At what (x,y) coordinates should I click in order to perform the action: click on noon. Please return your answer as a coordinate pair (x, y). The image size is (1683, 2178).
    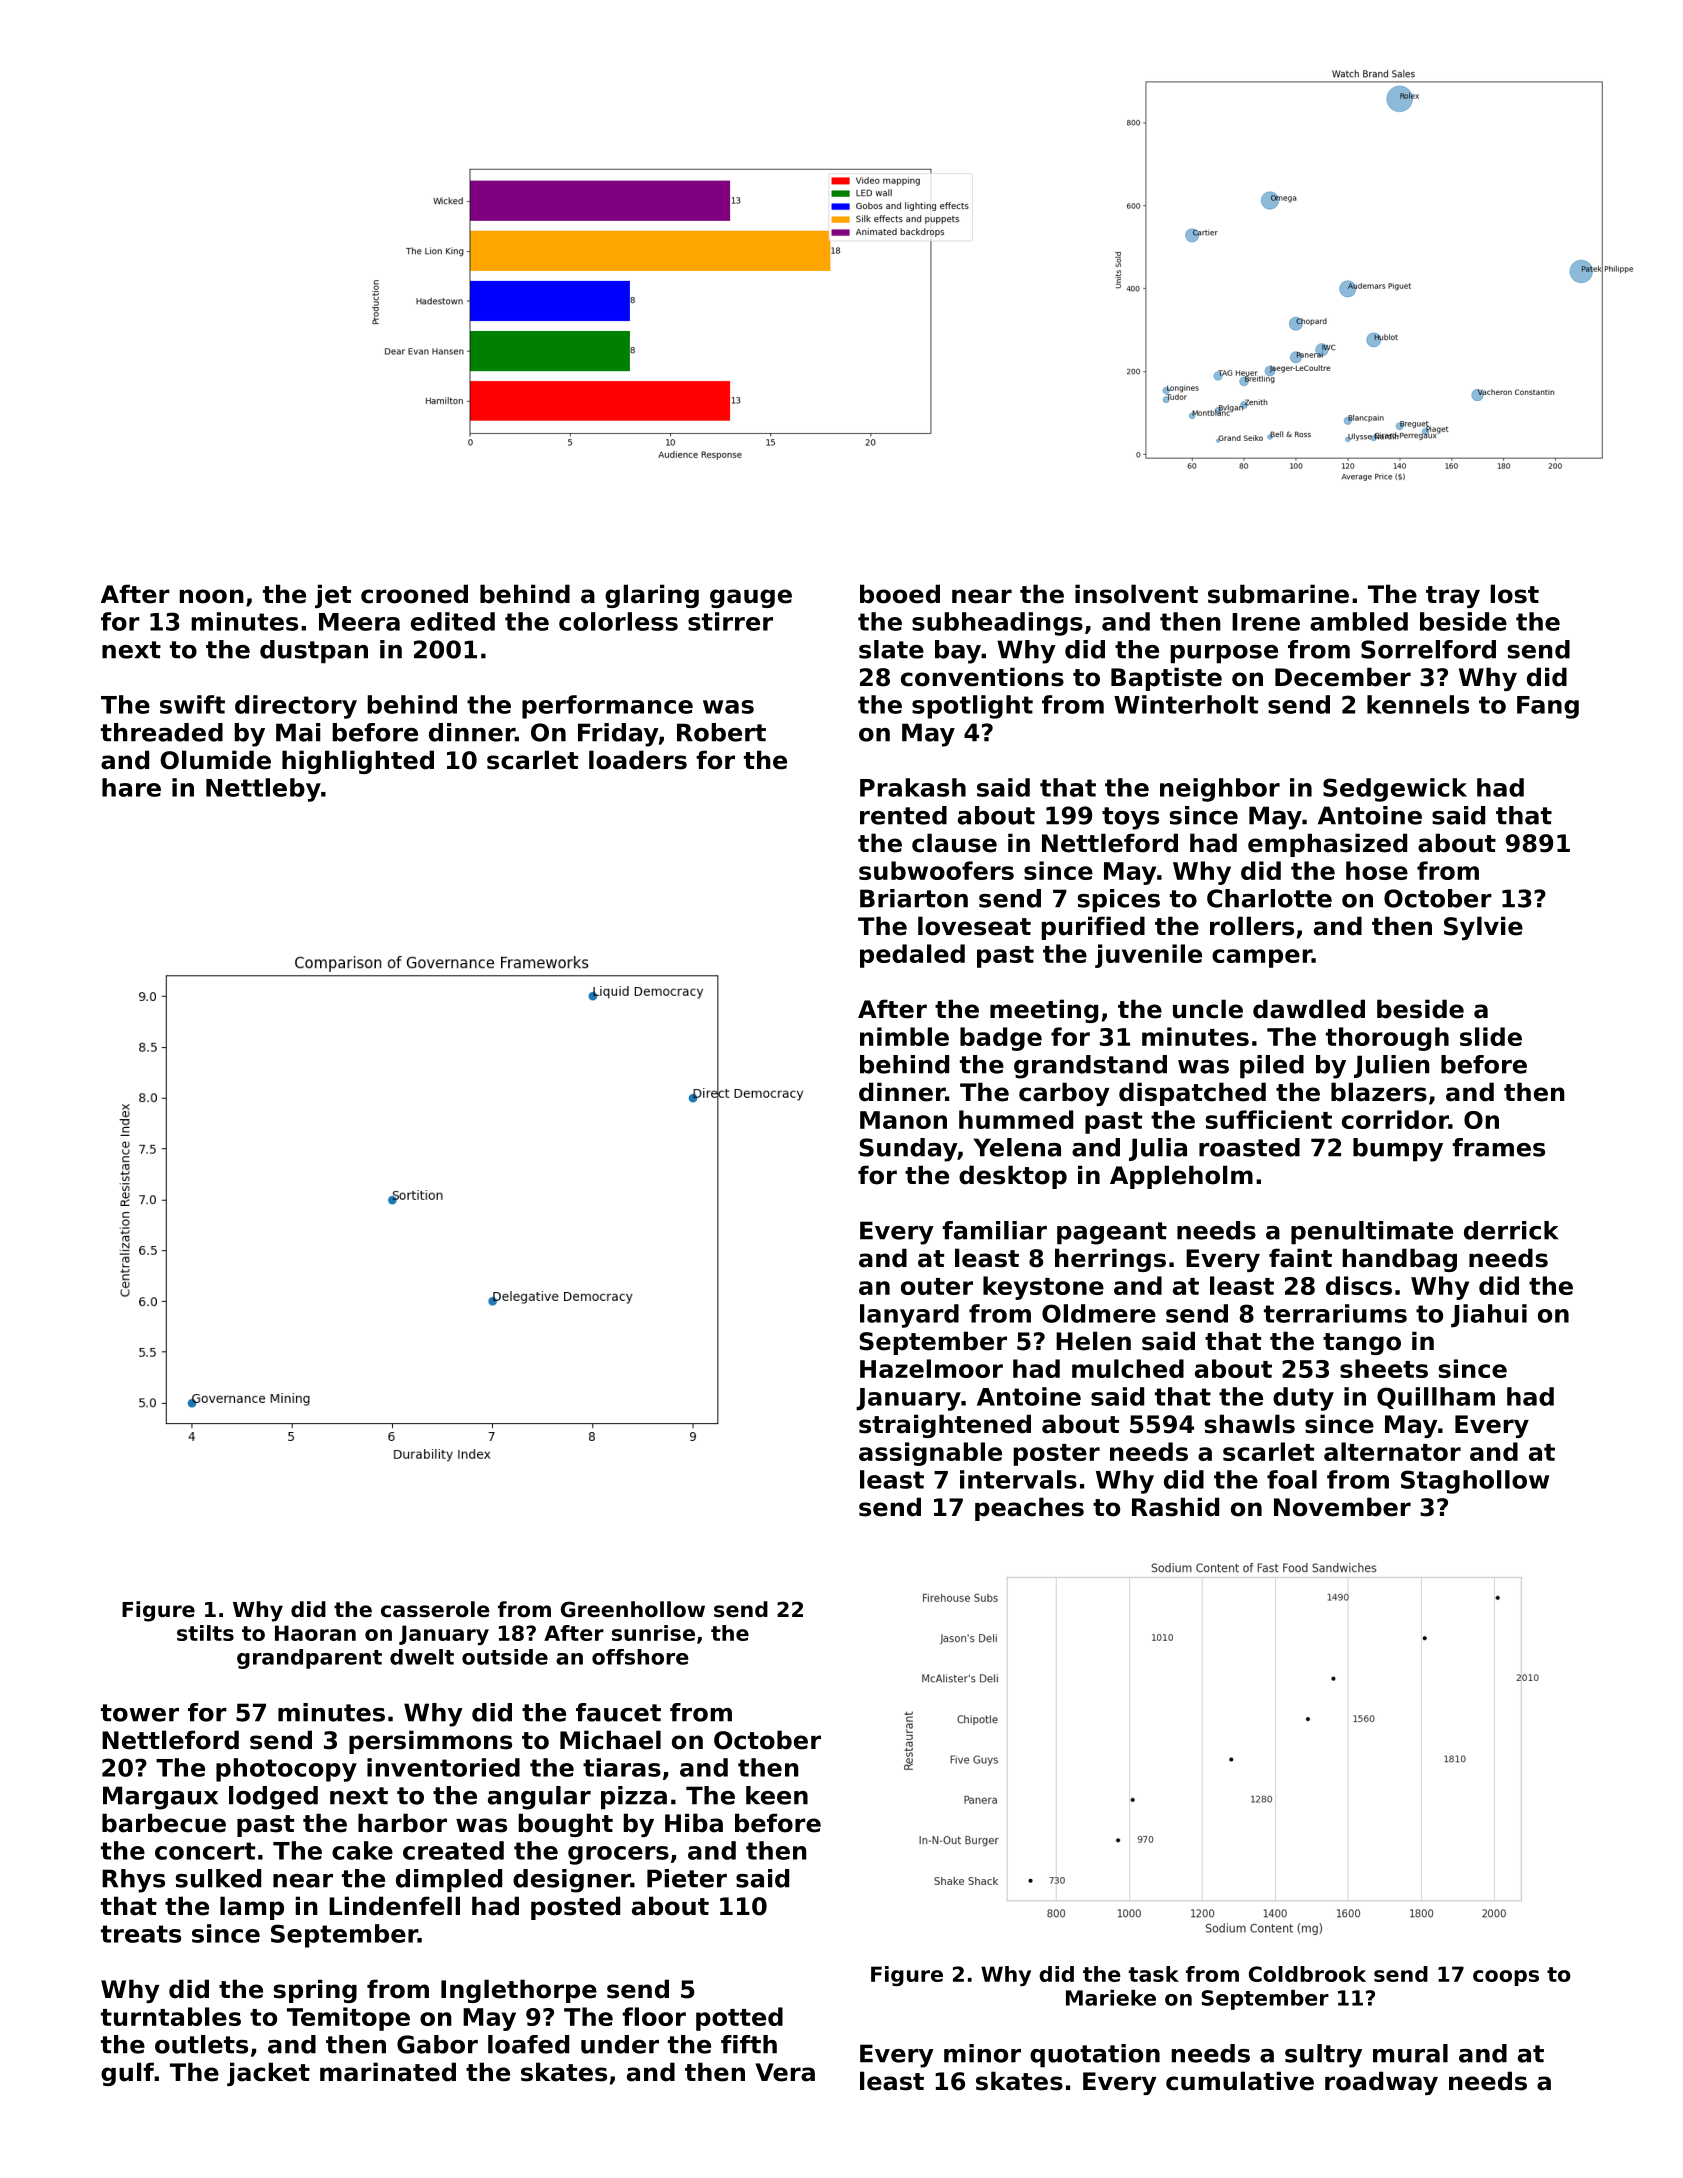
    Looking at the image, I should click on (212, 596).
